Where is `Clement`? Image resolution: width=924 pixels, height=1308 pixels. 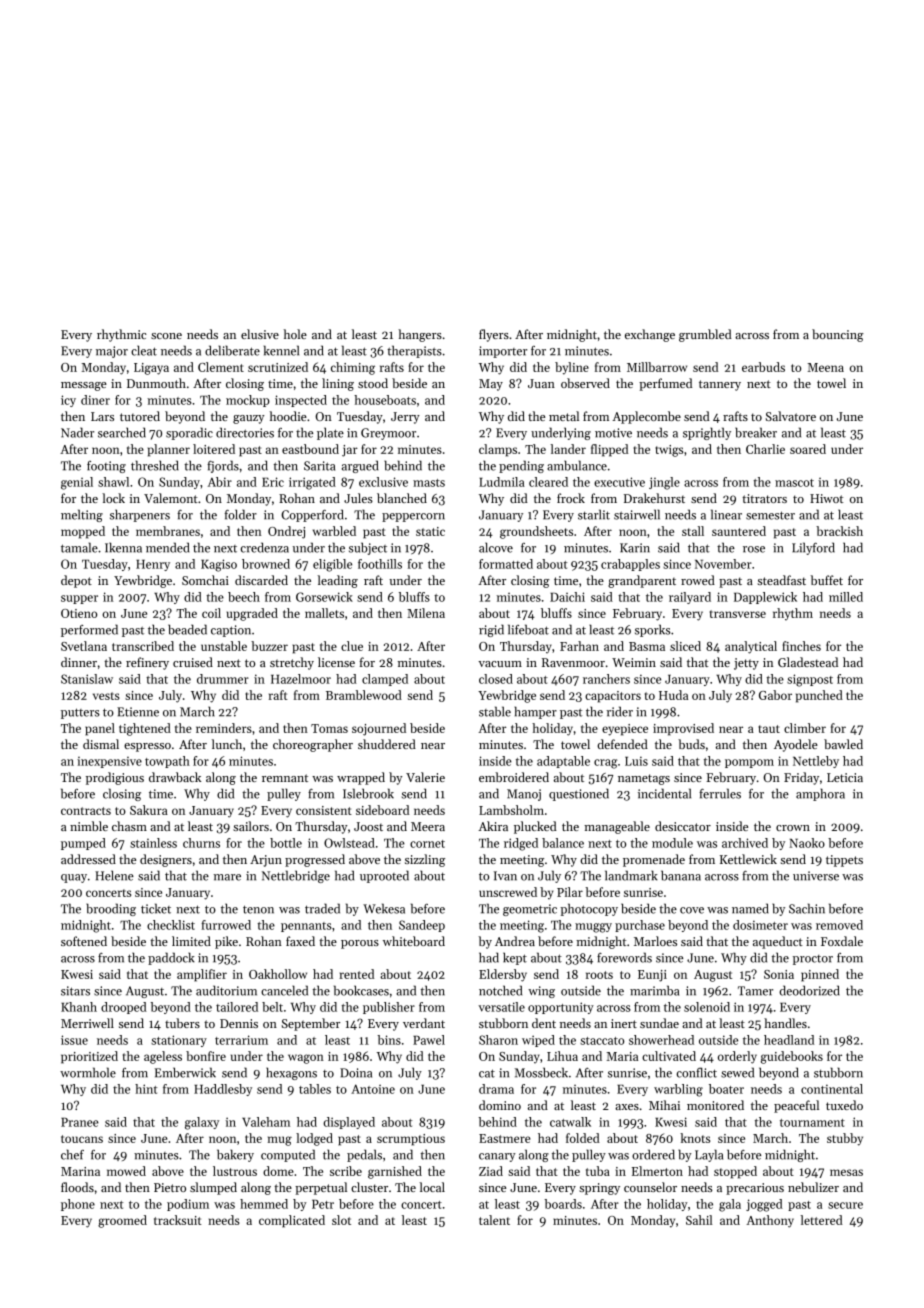
Clement is located at coordinates (221, 367).
